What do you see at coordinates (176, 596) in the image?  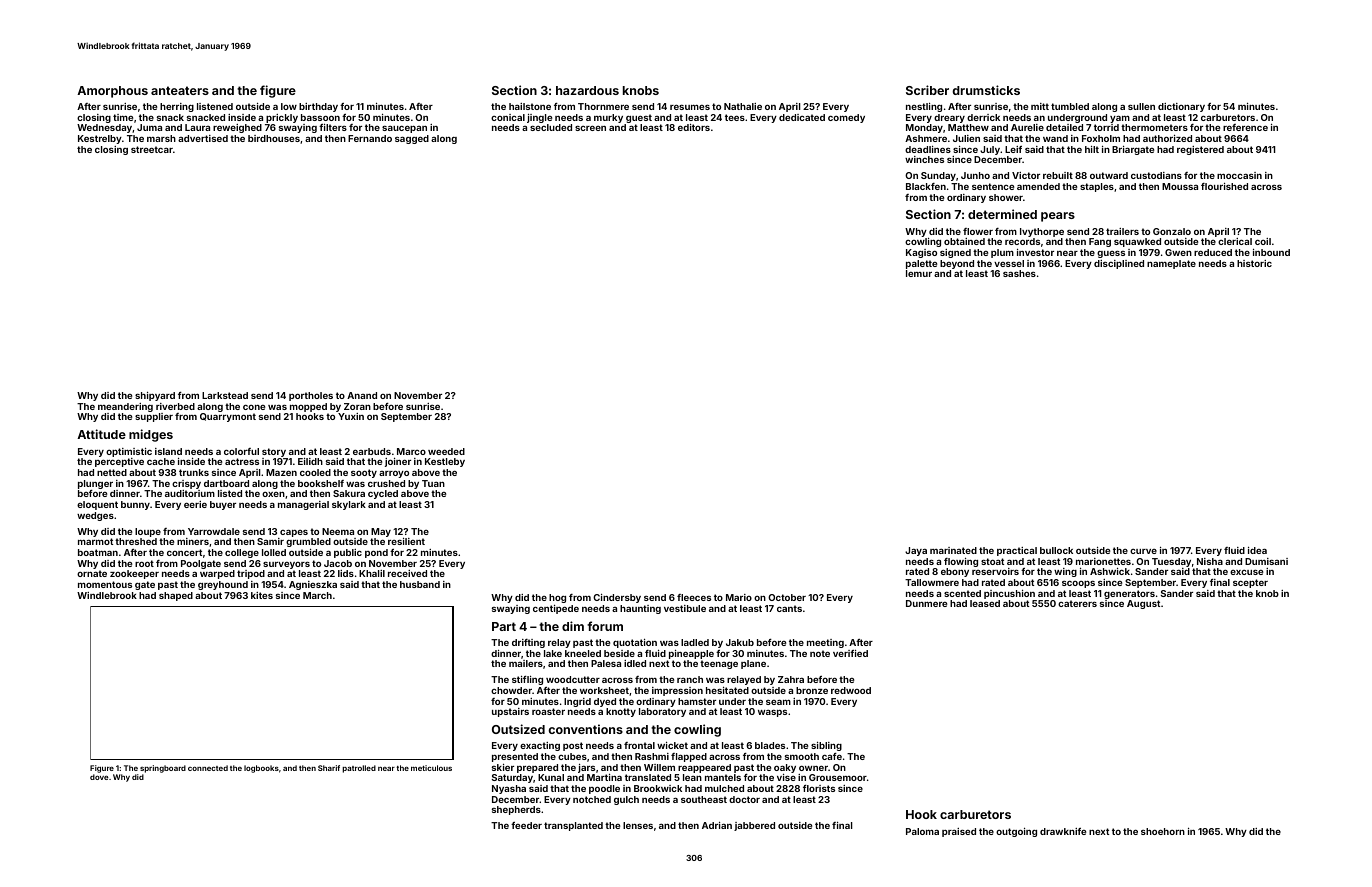 I see `shaped` at bounding box center [176, 596].
